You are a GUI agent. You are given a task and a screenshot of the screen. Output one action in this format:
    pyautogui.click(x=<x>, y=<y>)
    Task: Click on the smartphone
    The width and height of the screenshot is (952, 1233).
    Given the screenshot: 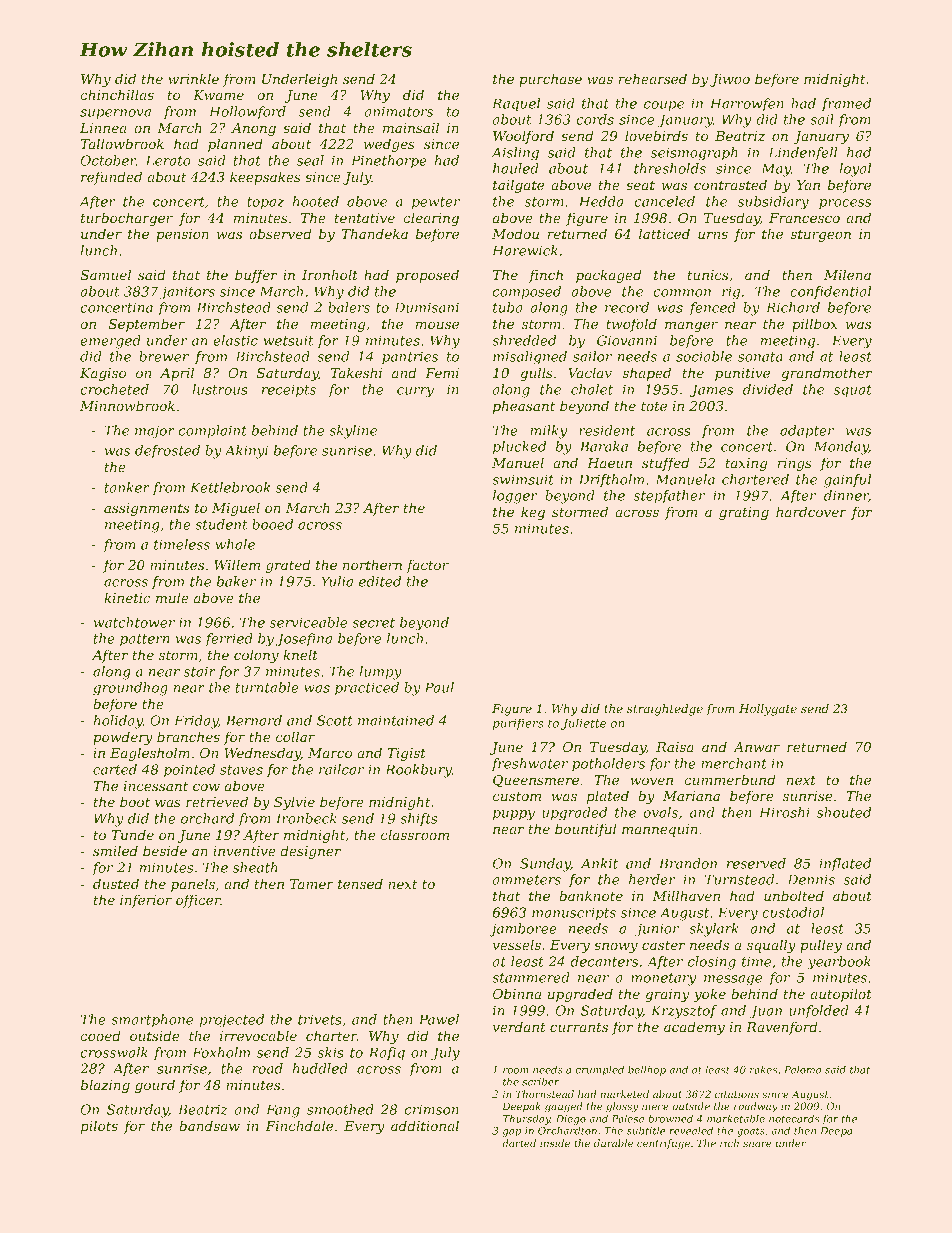 What is the action you would take?
    pyautogui.click(x=152, y=1021)
